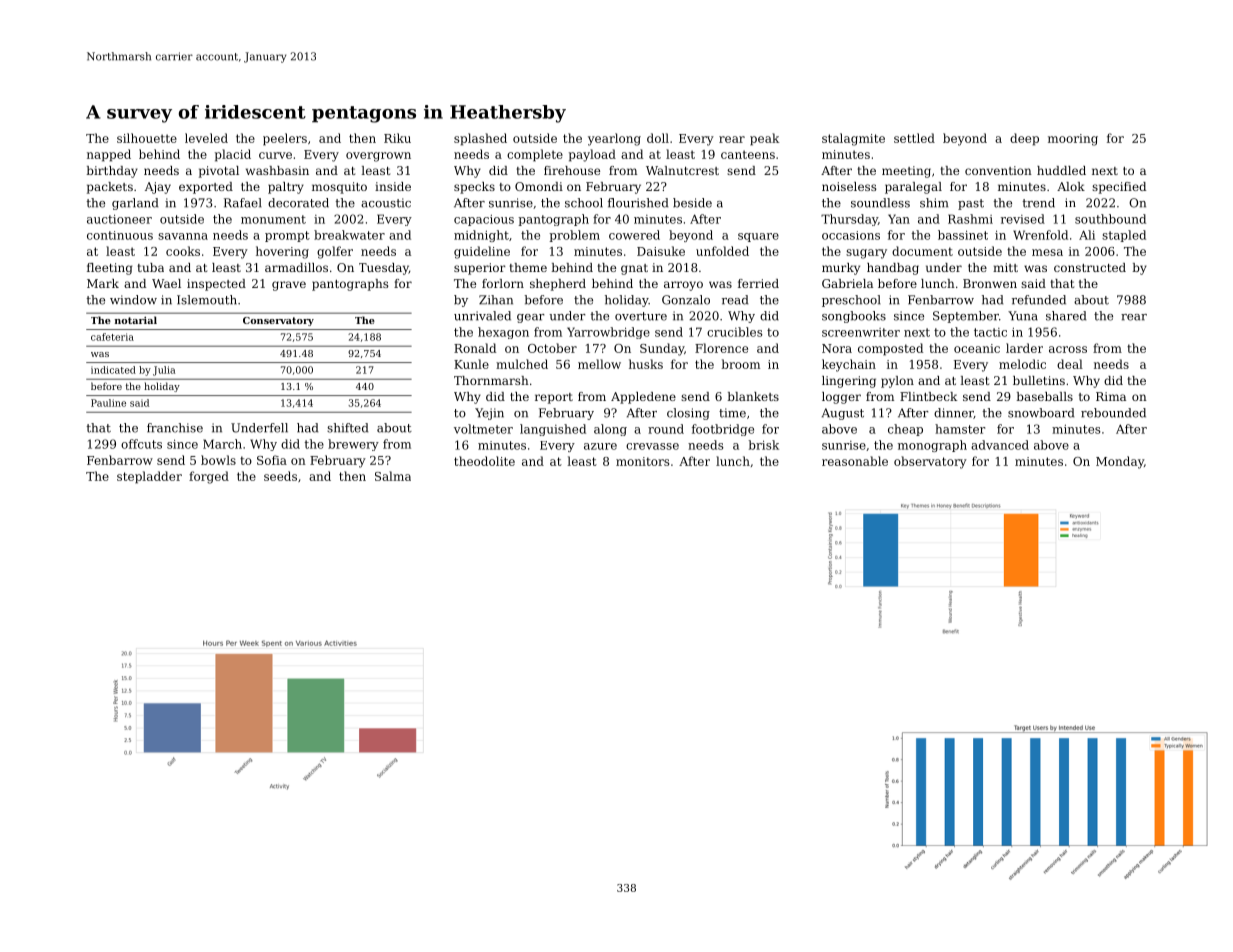  Describe the element at coordinates (642, 461) in the screenshot. I see `monitors` at that location.
